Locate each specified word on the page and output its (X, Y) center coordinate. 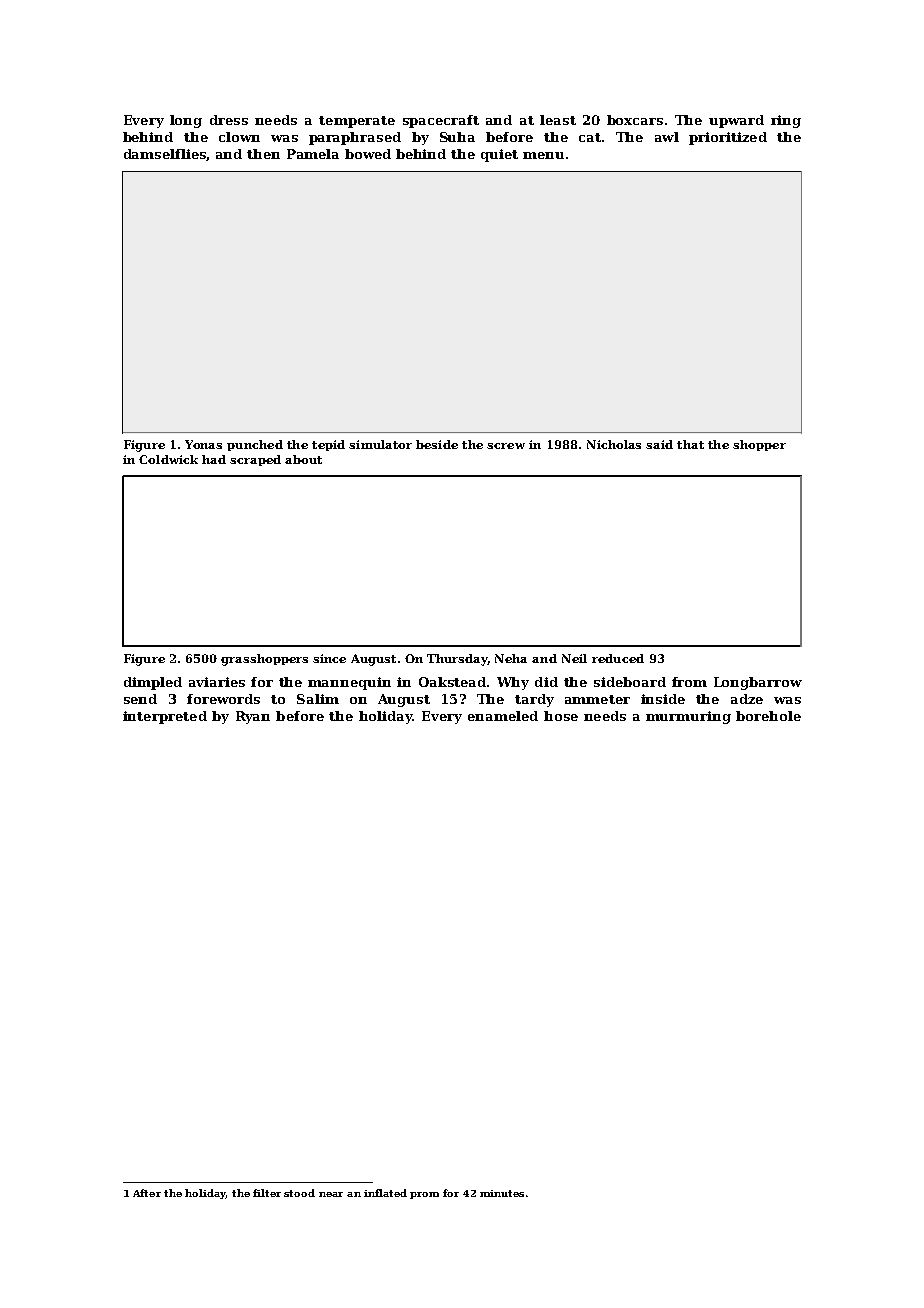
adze (747, 699)
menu (543, 155)
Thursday (457, 660)
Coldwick (168, 459)
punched (255, 445)
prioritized (728, 138)
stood (299, 1193)
